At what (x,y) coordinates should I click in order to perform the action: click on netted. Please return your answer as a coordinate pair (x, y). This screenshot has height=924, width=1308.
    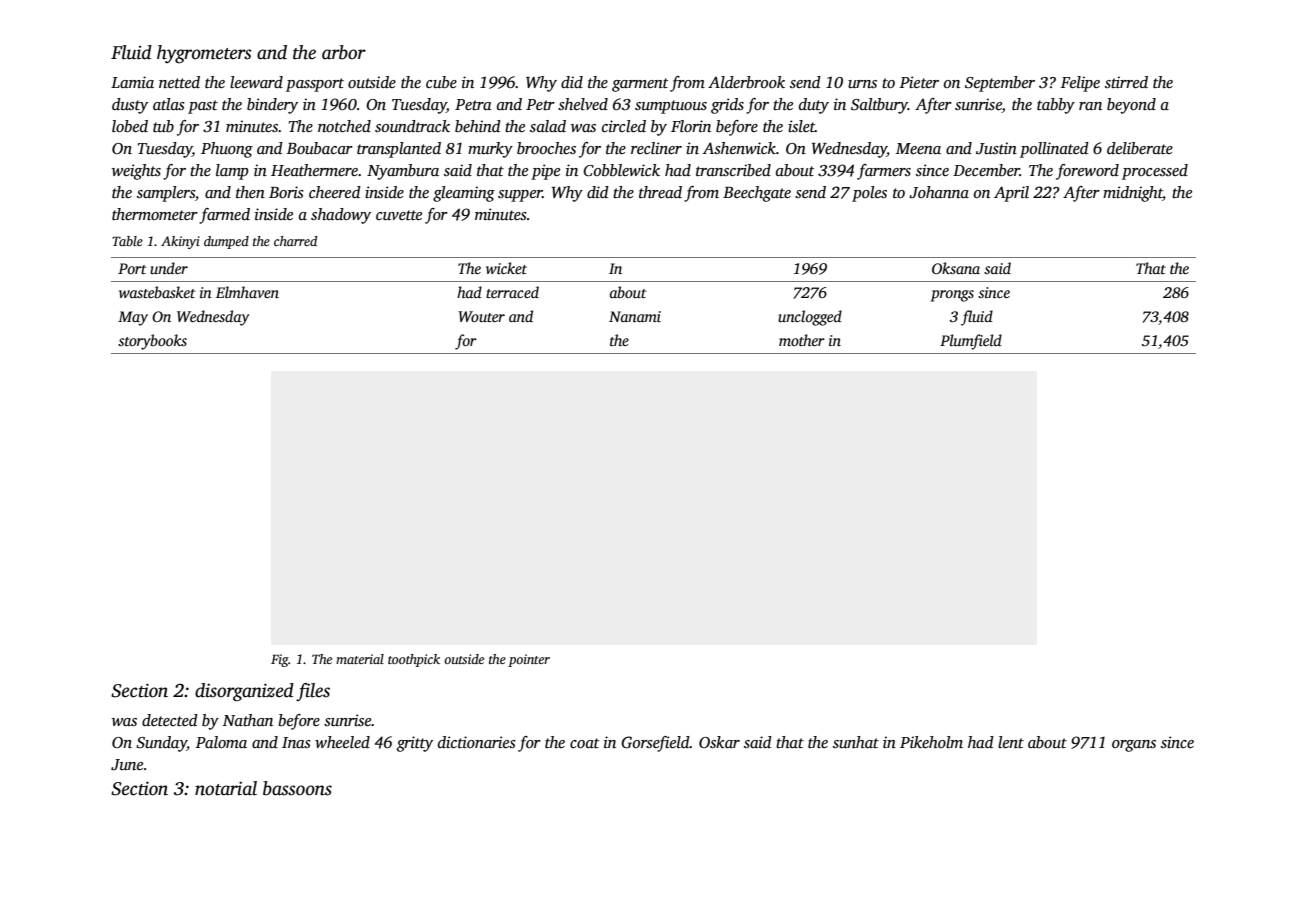
    Looking at the image, I should click on (179, 82).
